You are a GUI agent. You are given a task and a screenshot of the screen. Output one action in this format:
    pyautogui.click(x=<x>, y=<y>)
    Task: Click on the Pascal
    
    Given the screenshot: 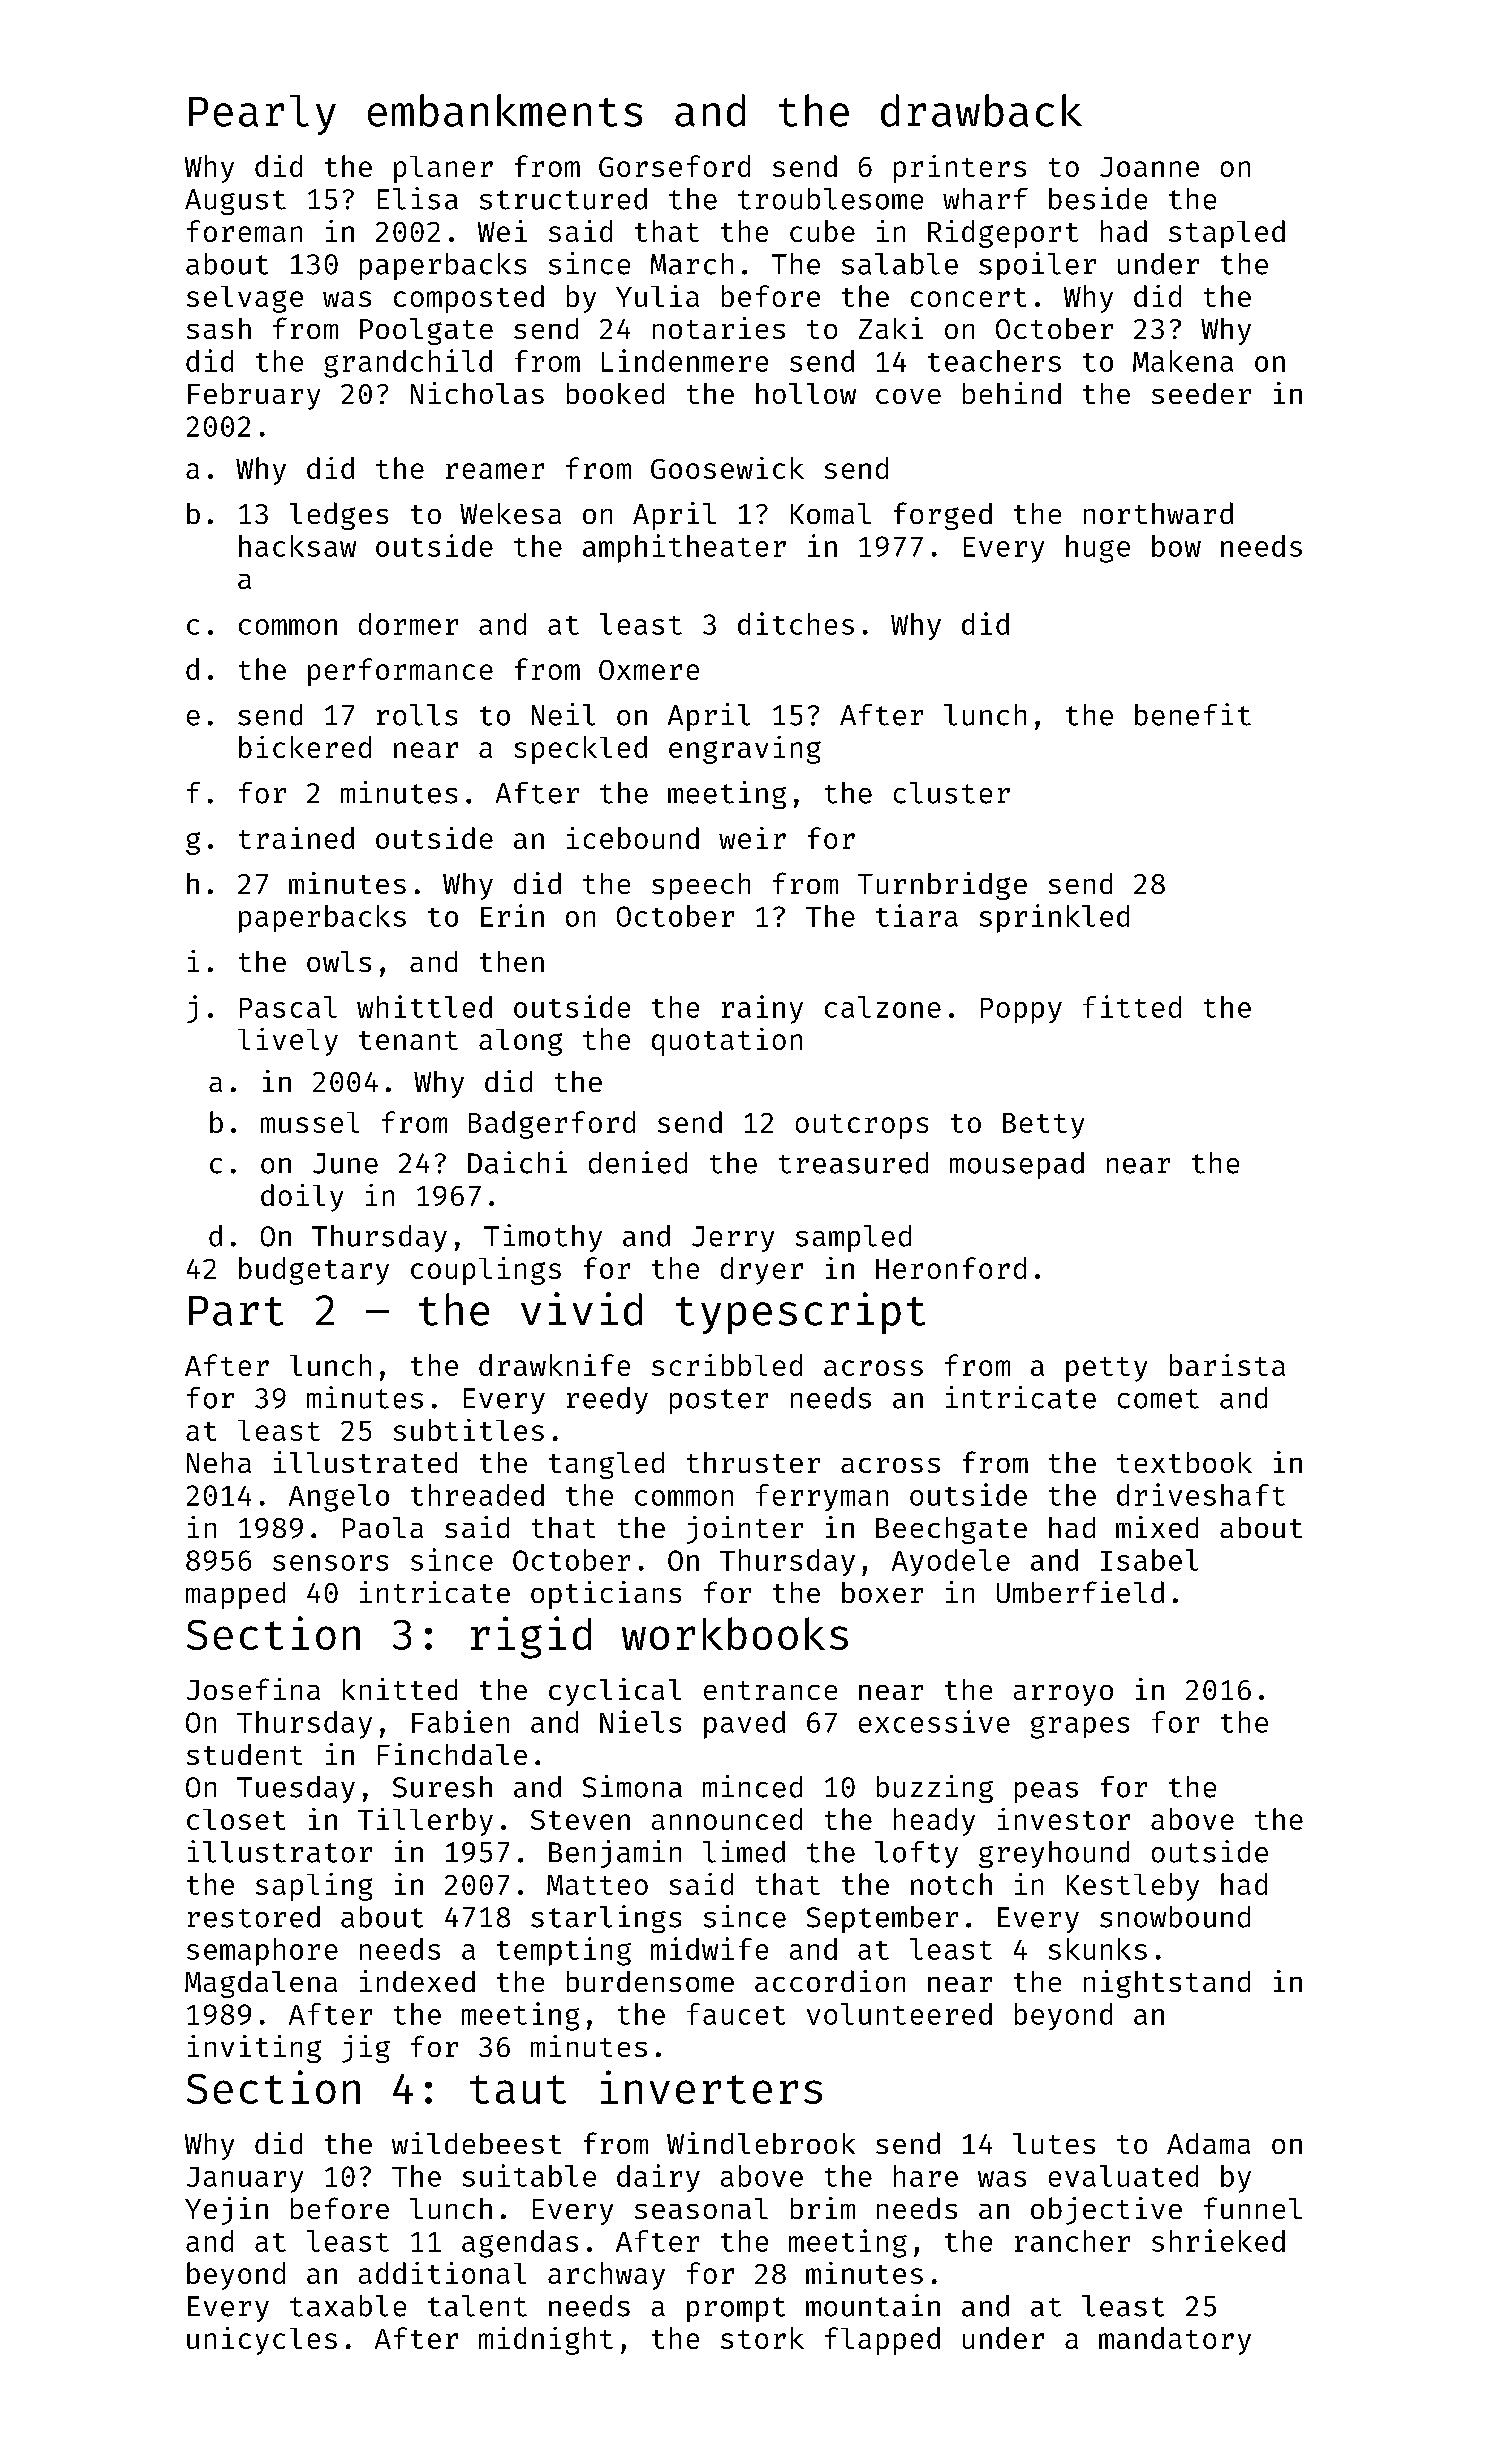 What is the action you would take?
    pyautogui.click(x=288, y=1007)
